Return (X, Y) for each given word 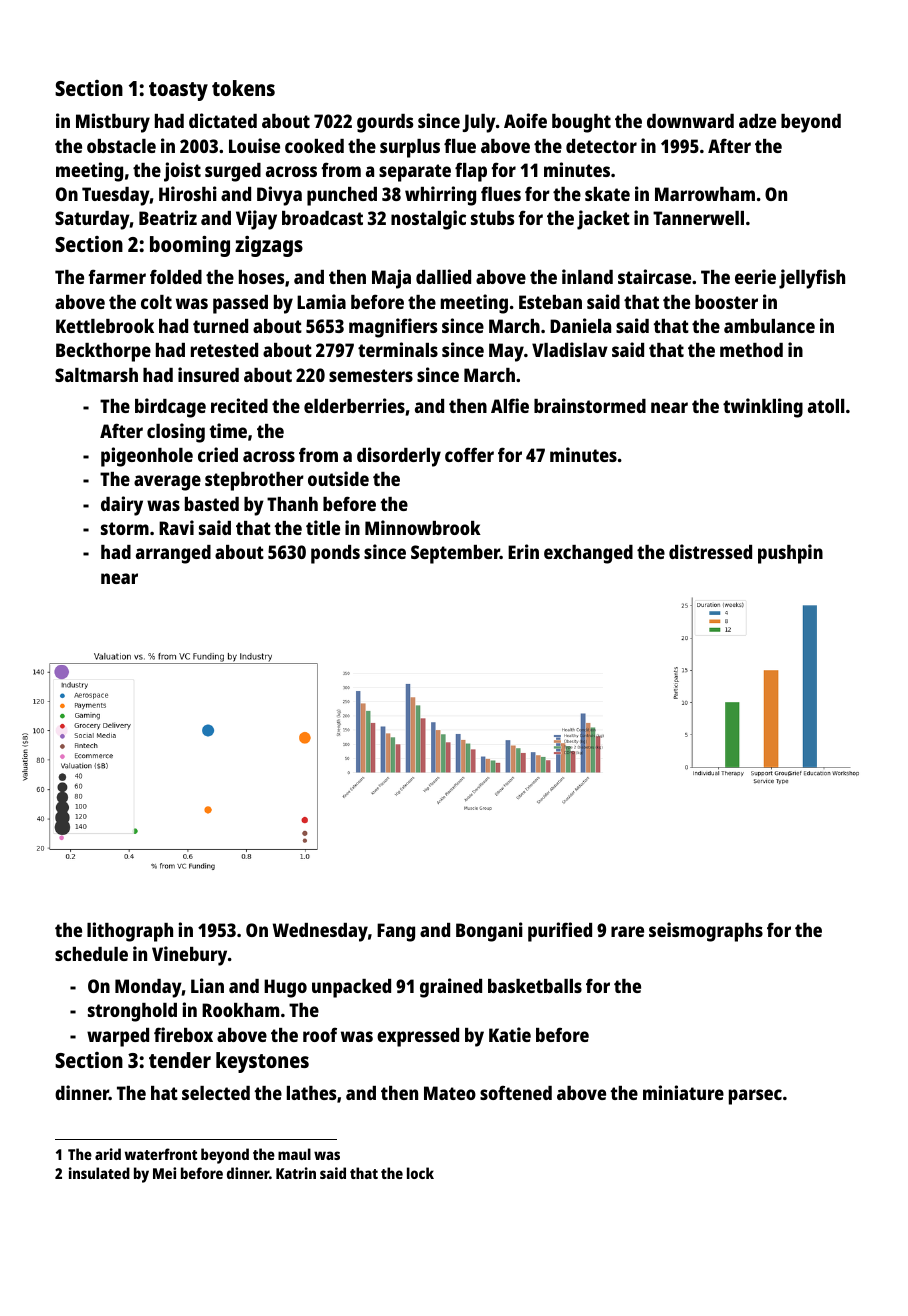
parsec (755, 1097)
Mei (164, 1173)
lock (420, 1173)
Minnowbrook (423, 527)
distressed (710, 551)
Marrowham (705, 194)
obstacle (121, 146)
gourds (385, 123)
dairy (122, 506)
